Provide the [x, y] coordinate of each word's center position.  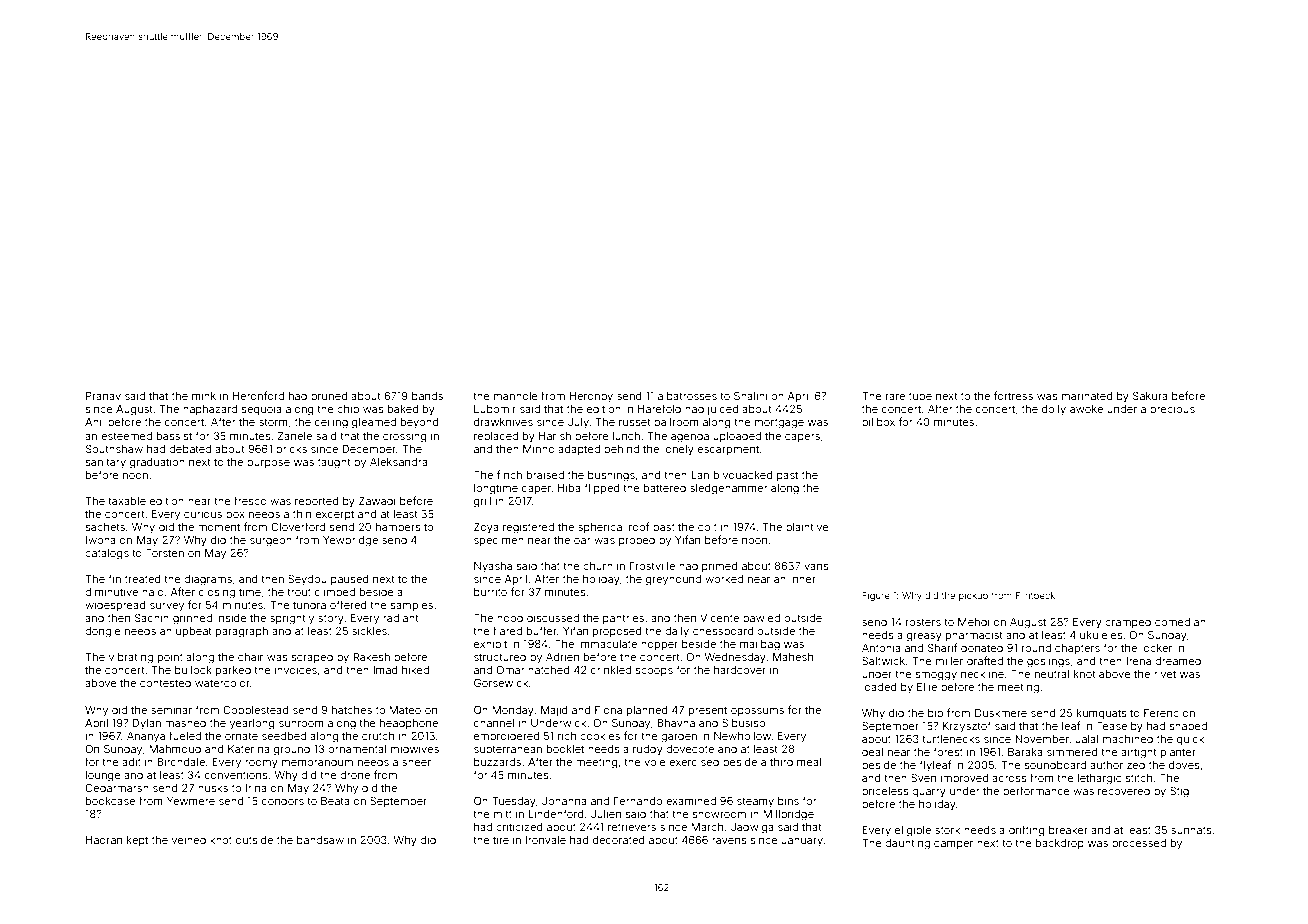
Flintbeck [1035, 595]
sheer [416, 762]
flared [507, 630]
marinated [1087, 396]
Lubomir [495, 409]
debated [190, 449]
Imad [385, 670]
